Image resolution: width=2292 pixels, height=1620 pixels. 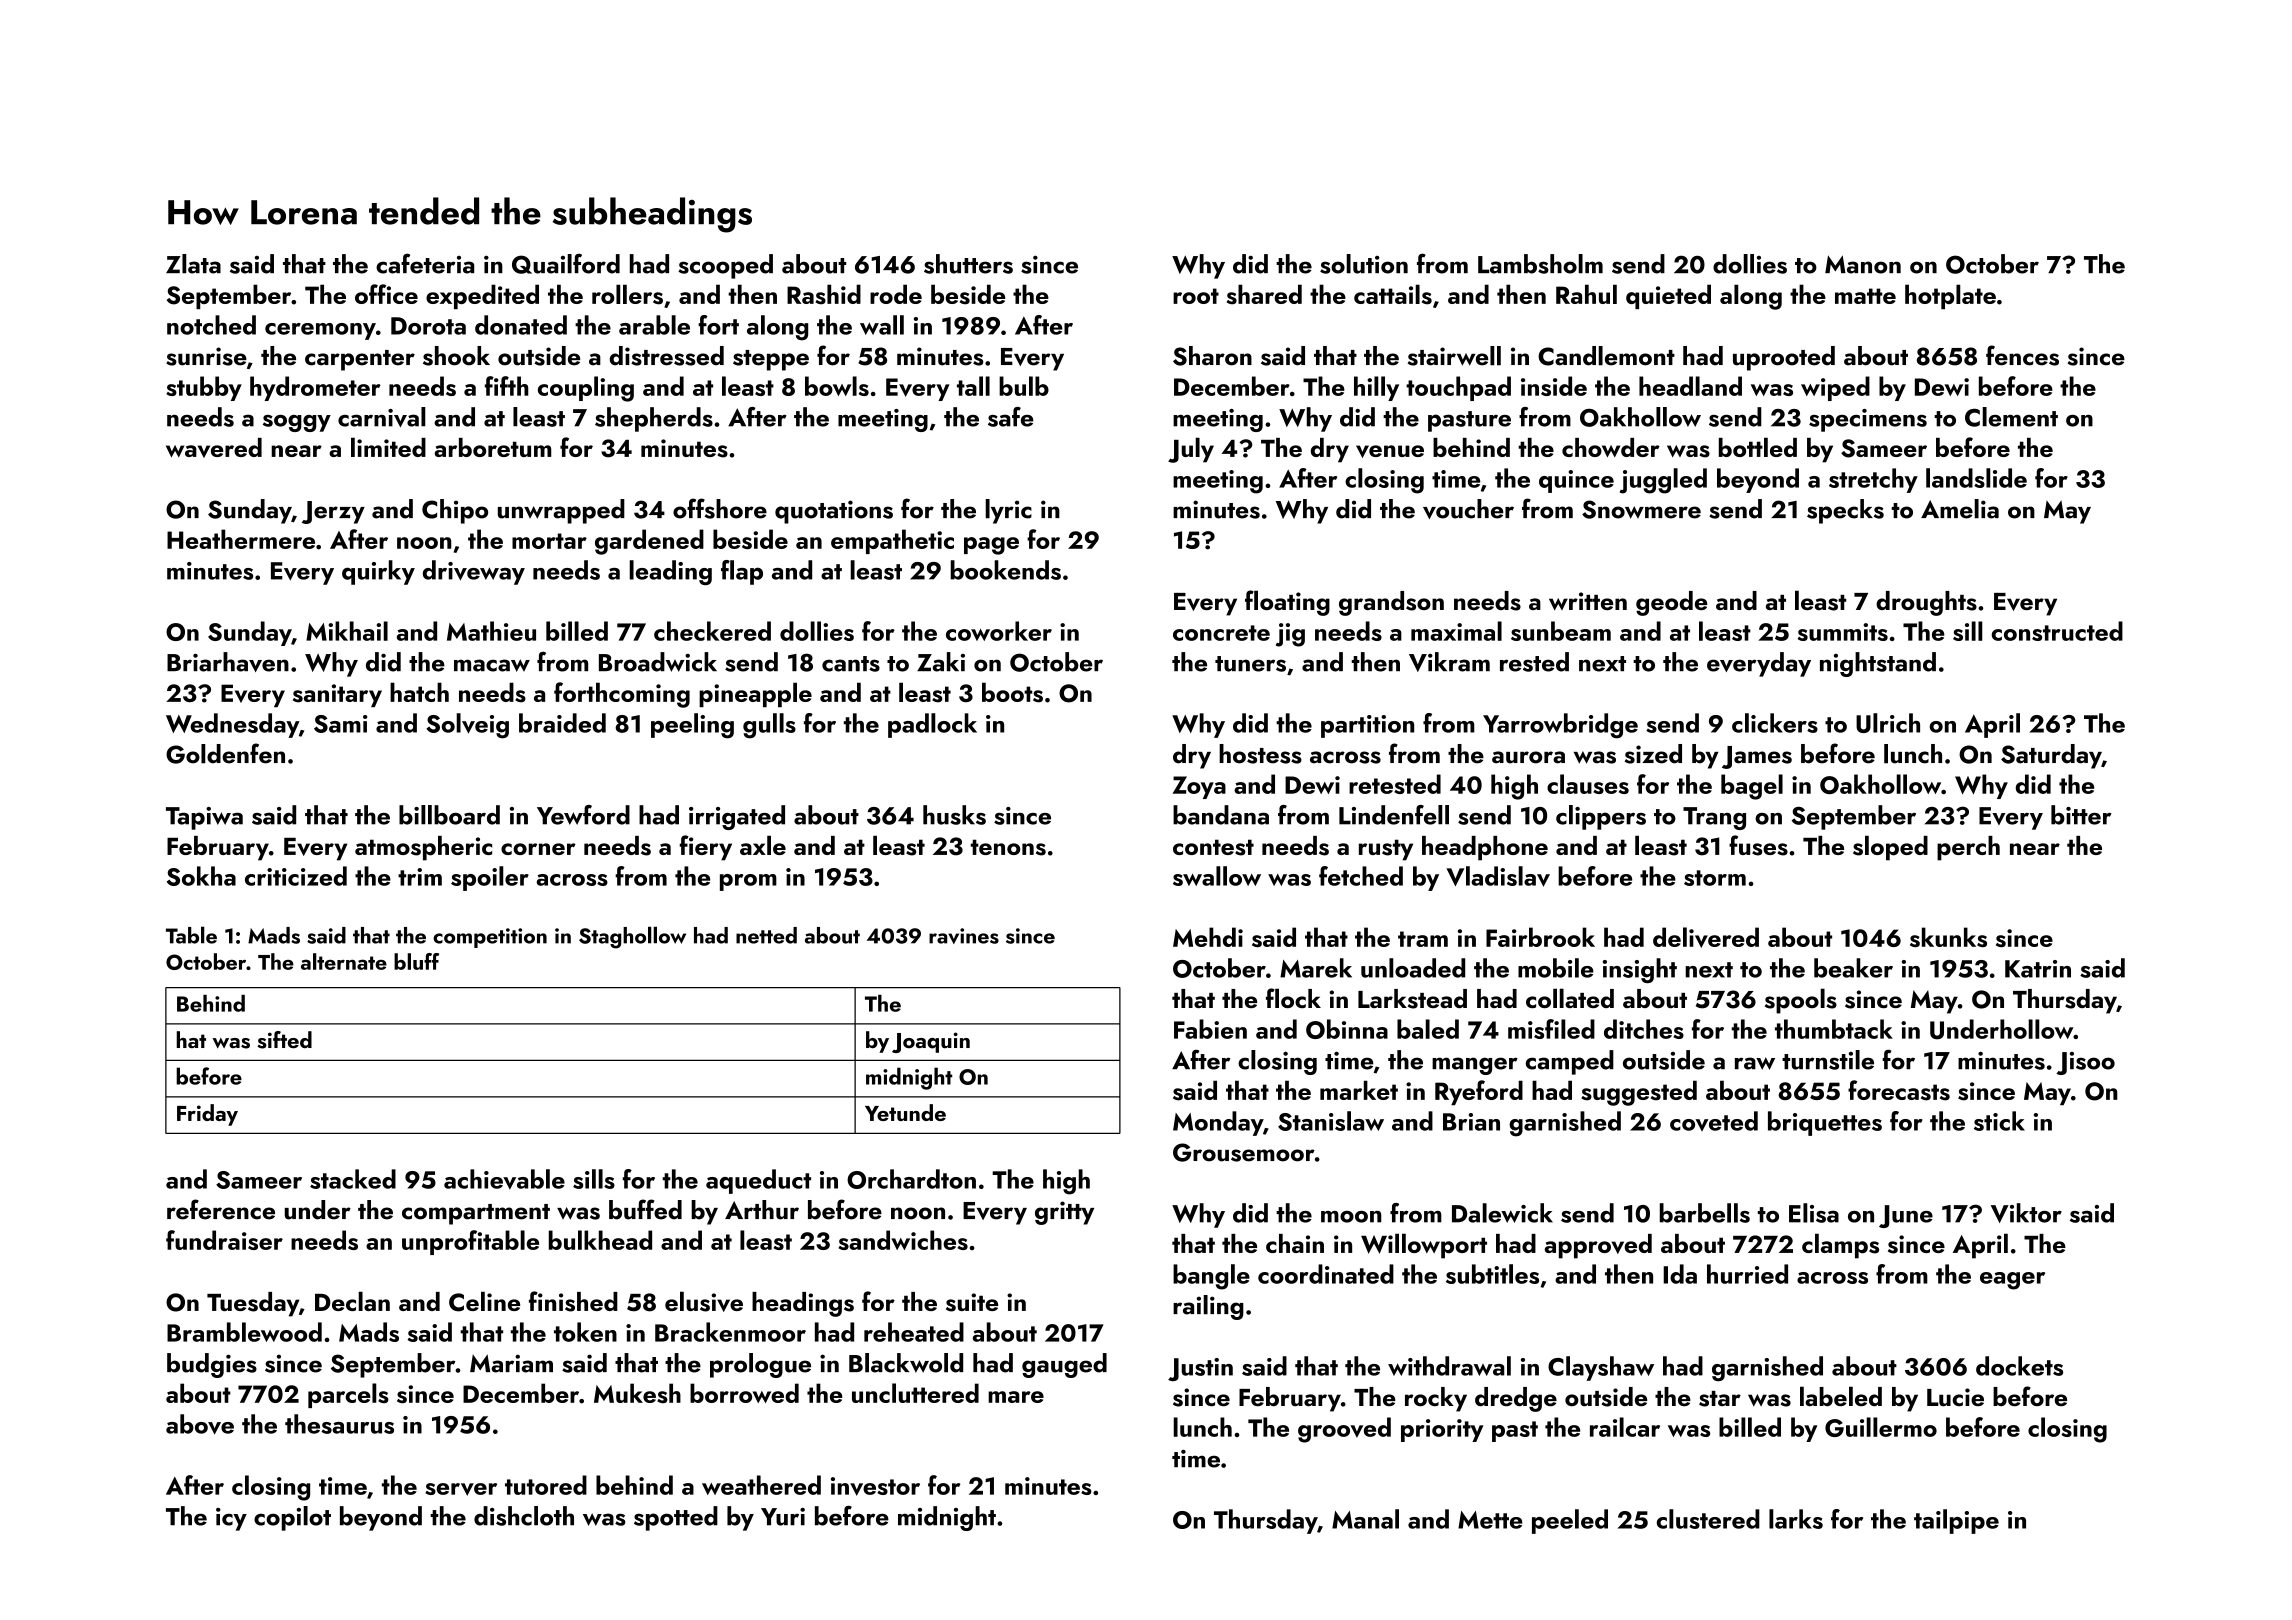 What do you see at coordinates (549, 541) in the page?
I see `mortar` at bounding box center [549, 541].
